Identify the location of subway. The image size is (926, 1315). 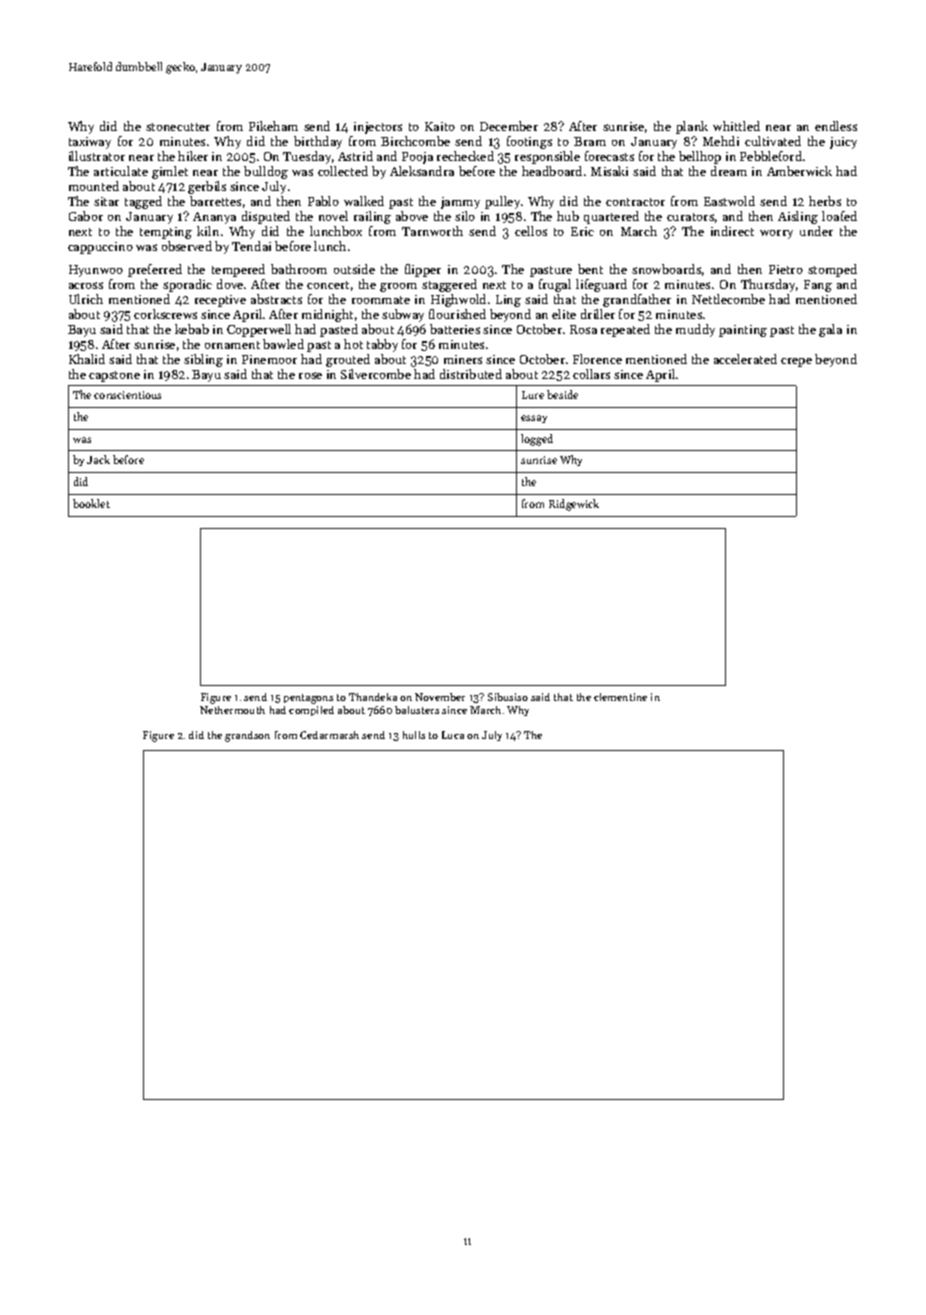
(403, 315).
